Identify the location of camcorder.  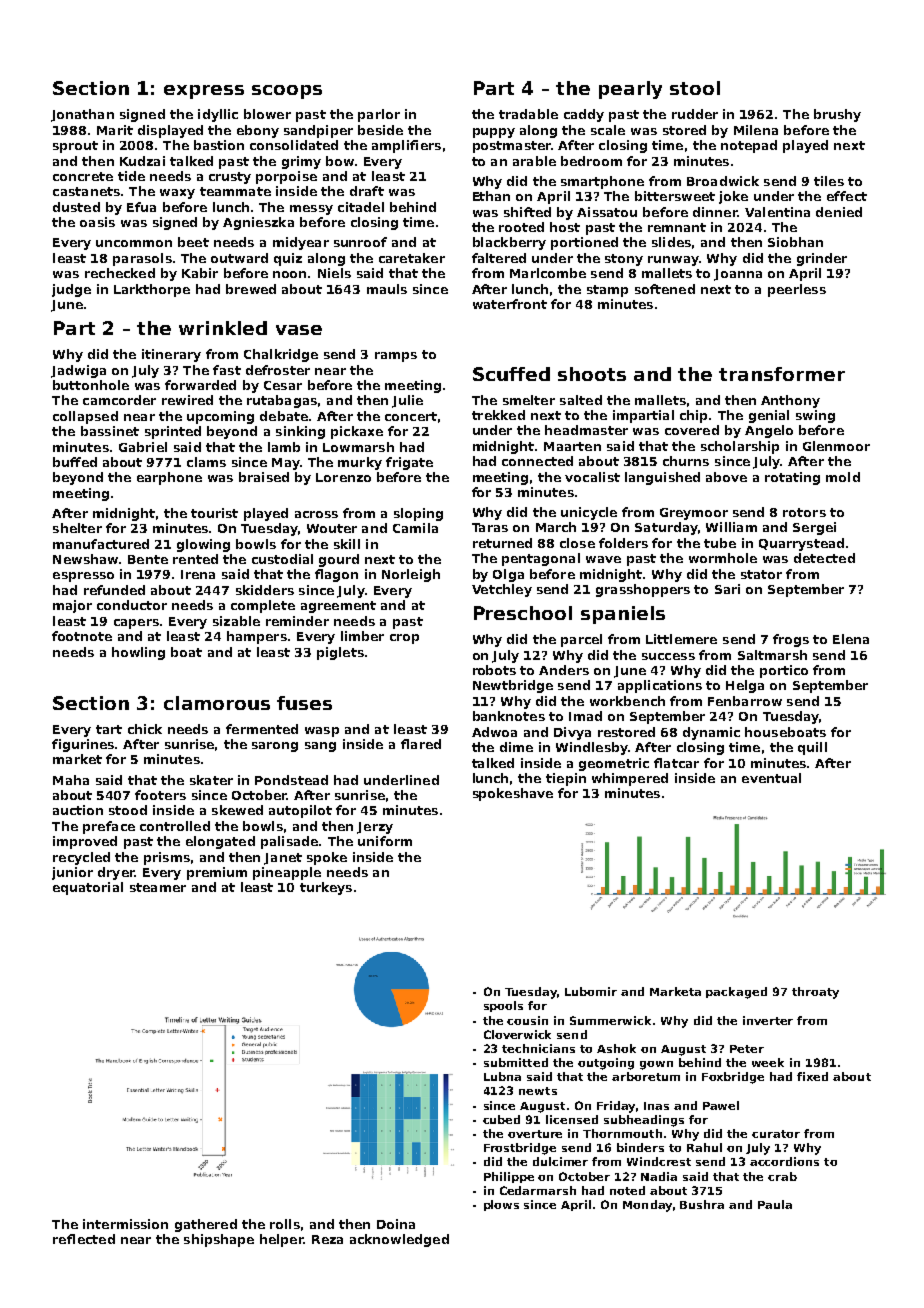
(119, 400).
